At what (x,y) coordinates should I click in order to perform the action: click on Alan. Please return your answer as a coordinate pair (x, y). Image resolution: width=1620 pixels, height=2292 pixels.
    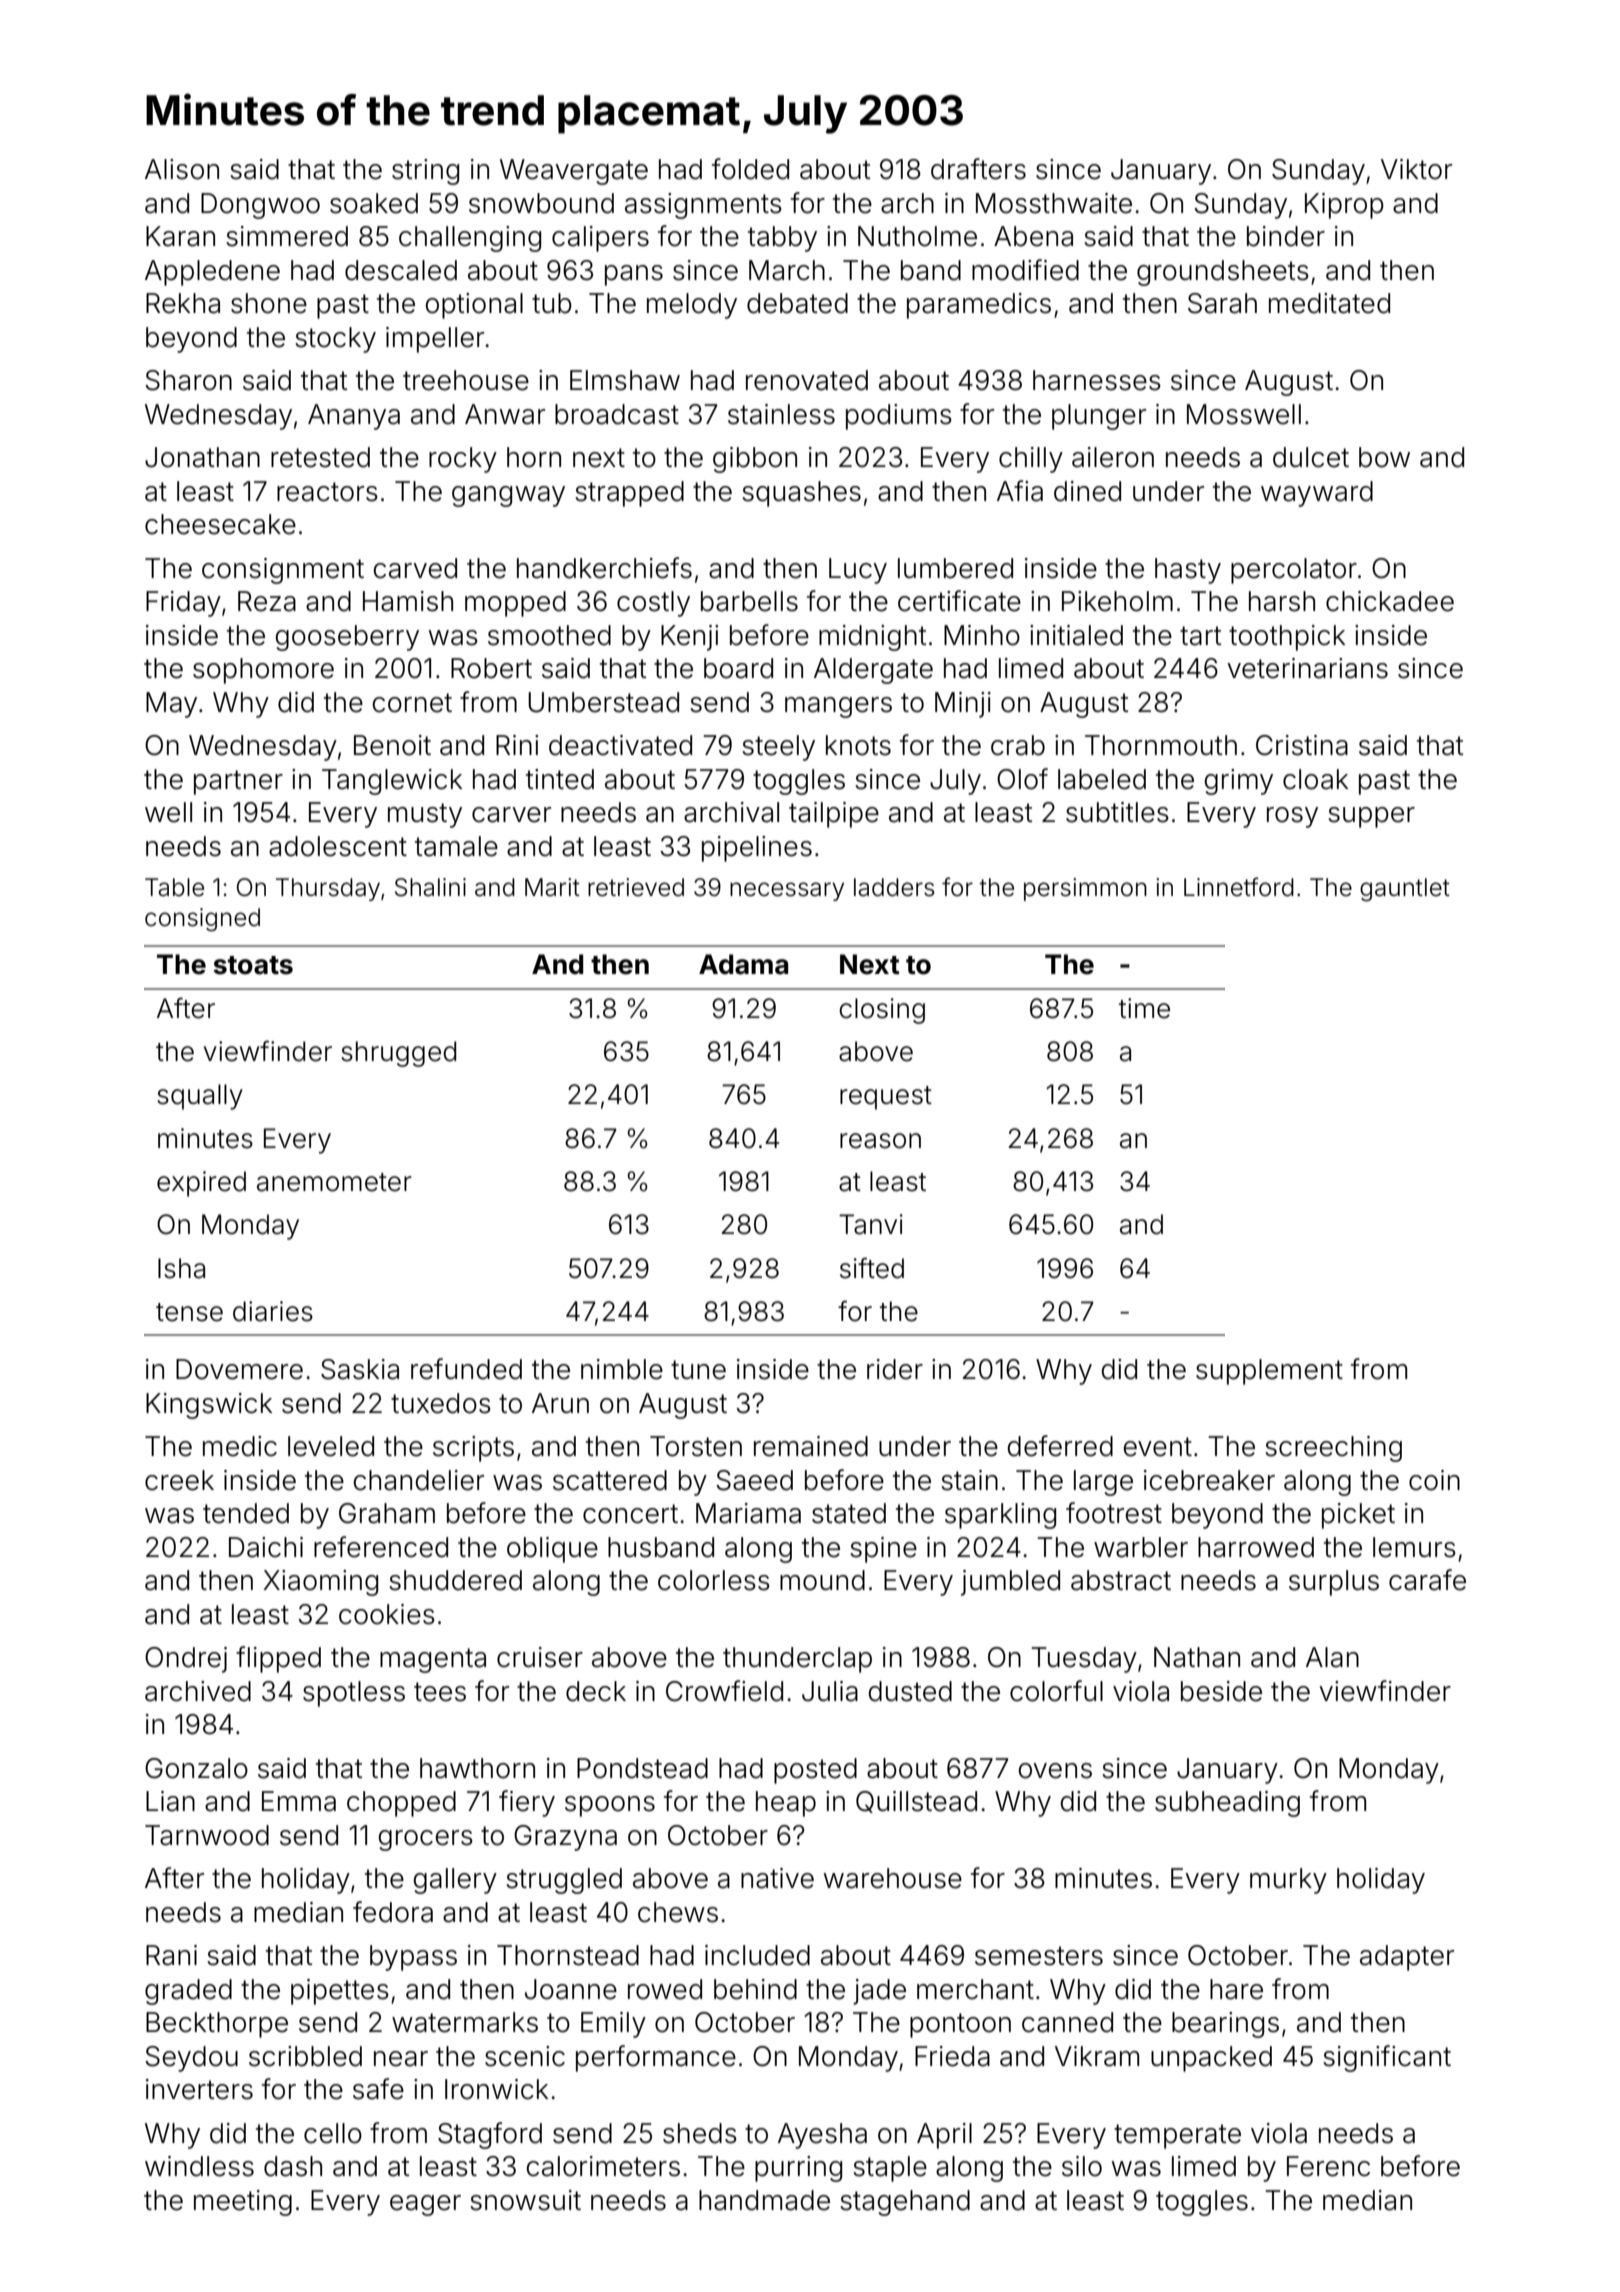
    Looking at the image, I should click on (1332, 1657).
